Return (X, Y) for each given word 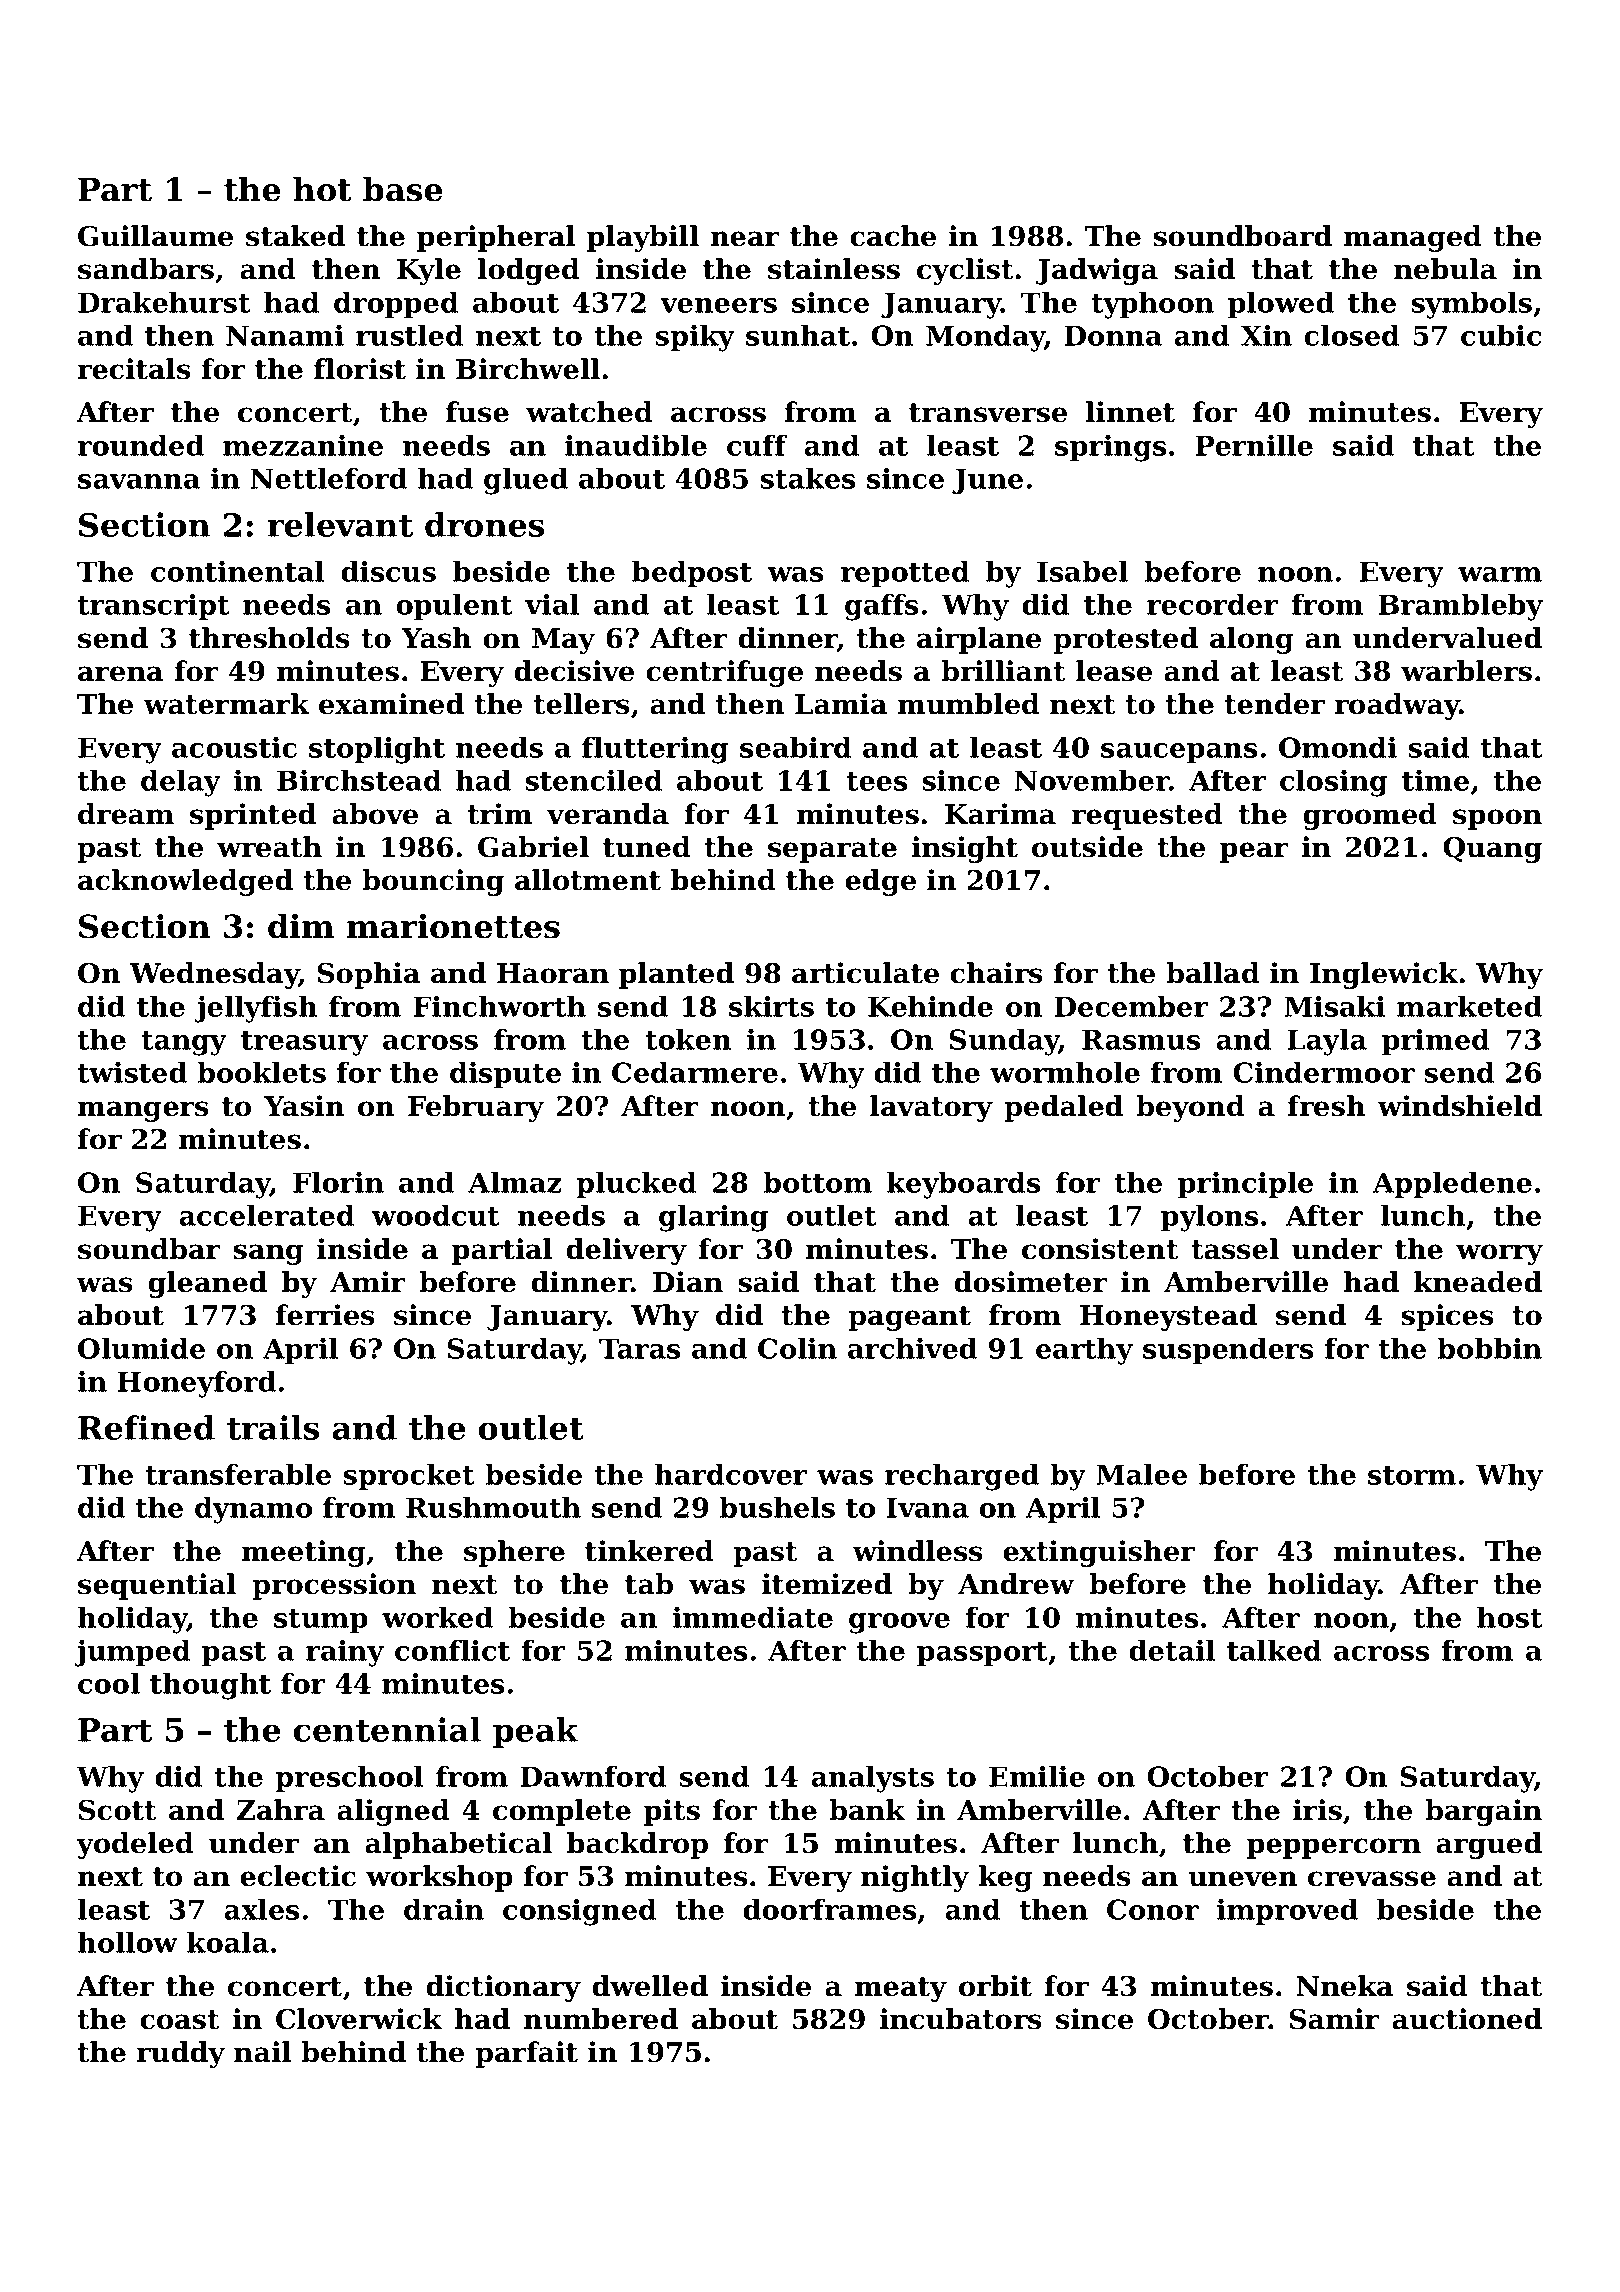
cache (893, 236)
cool (109, 1683)
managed (1413, 238)
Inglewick (1384, 975)
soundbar (149, 1249)
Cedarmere (695, 1072)
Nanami (285, 335)
